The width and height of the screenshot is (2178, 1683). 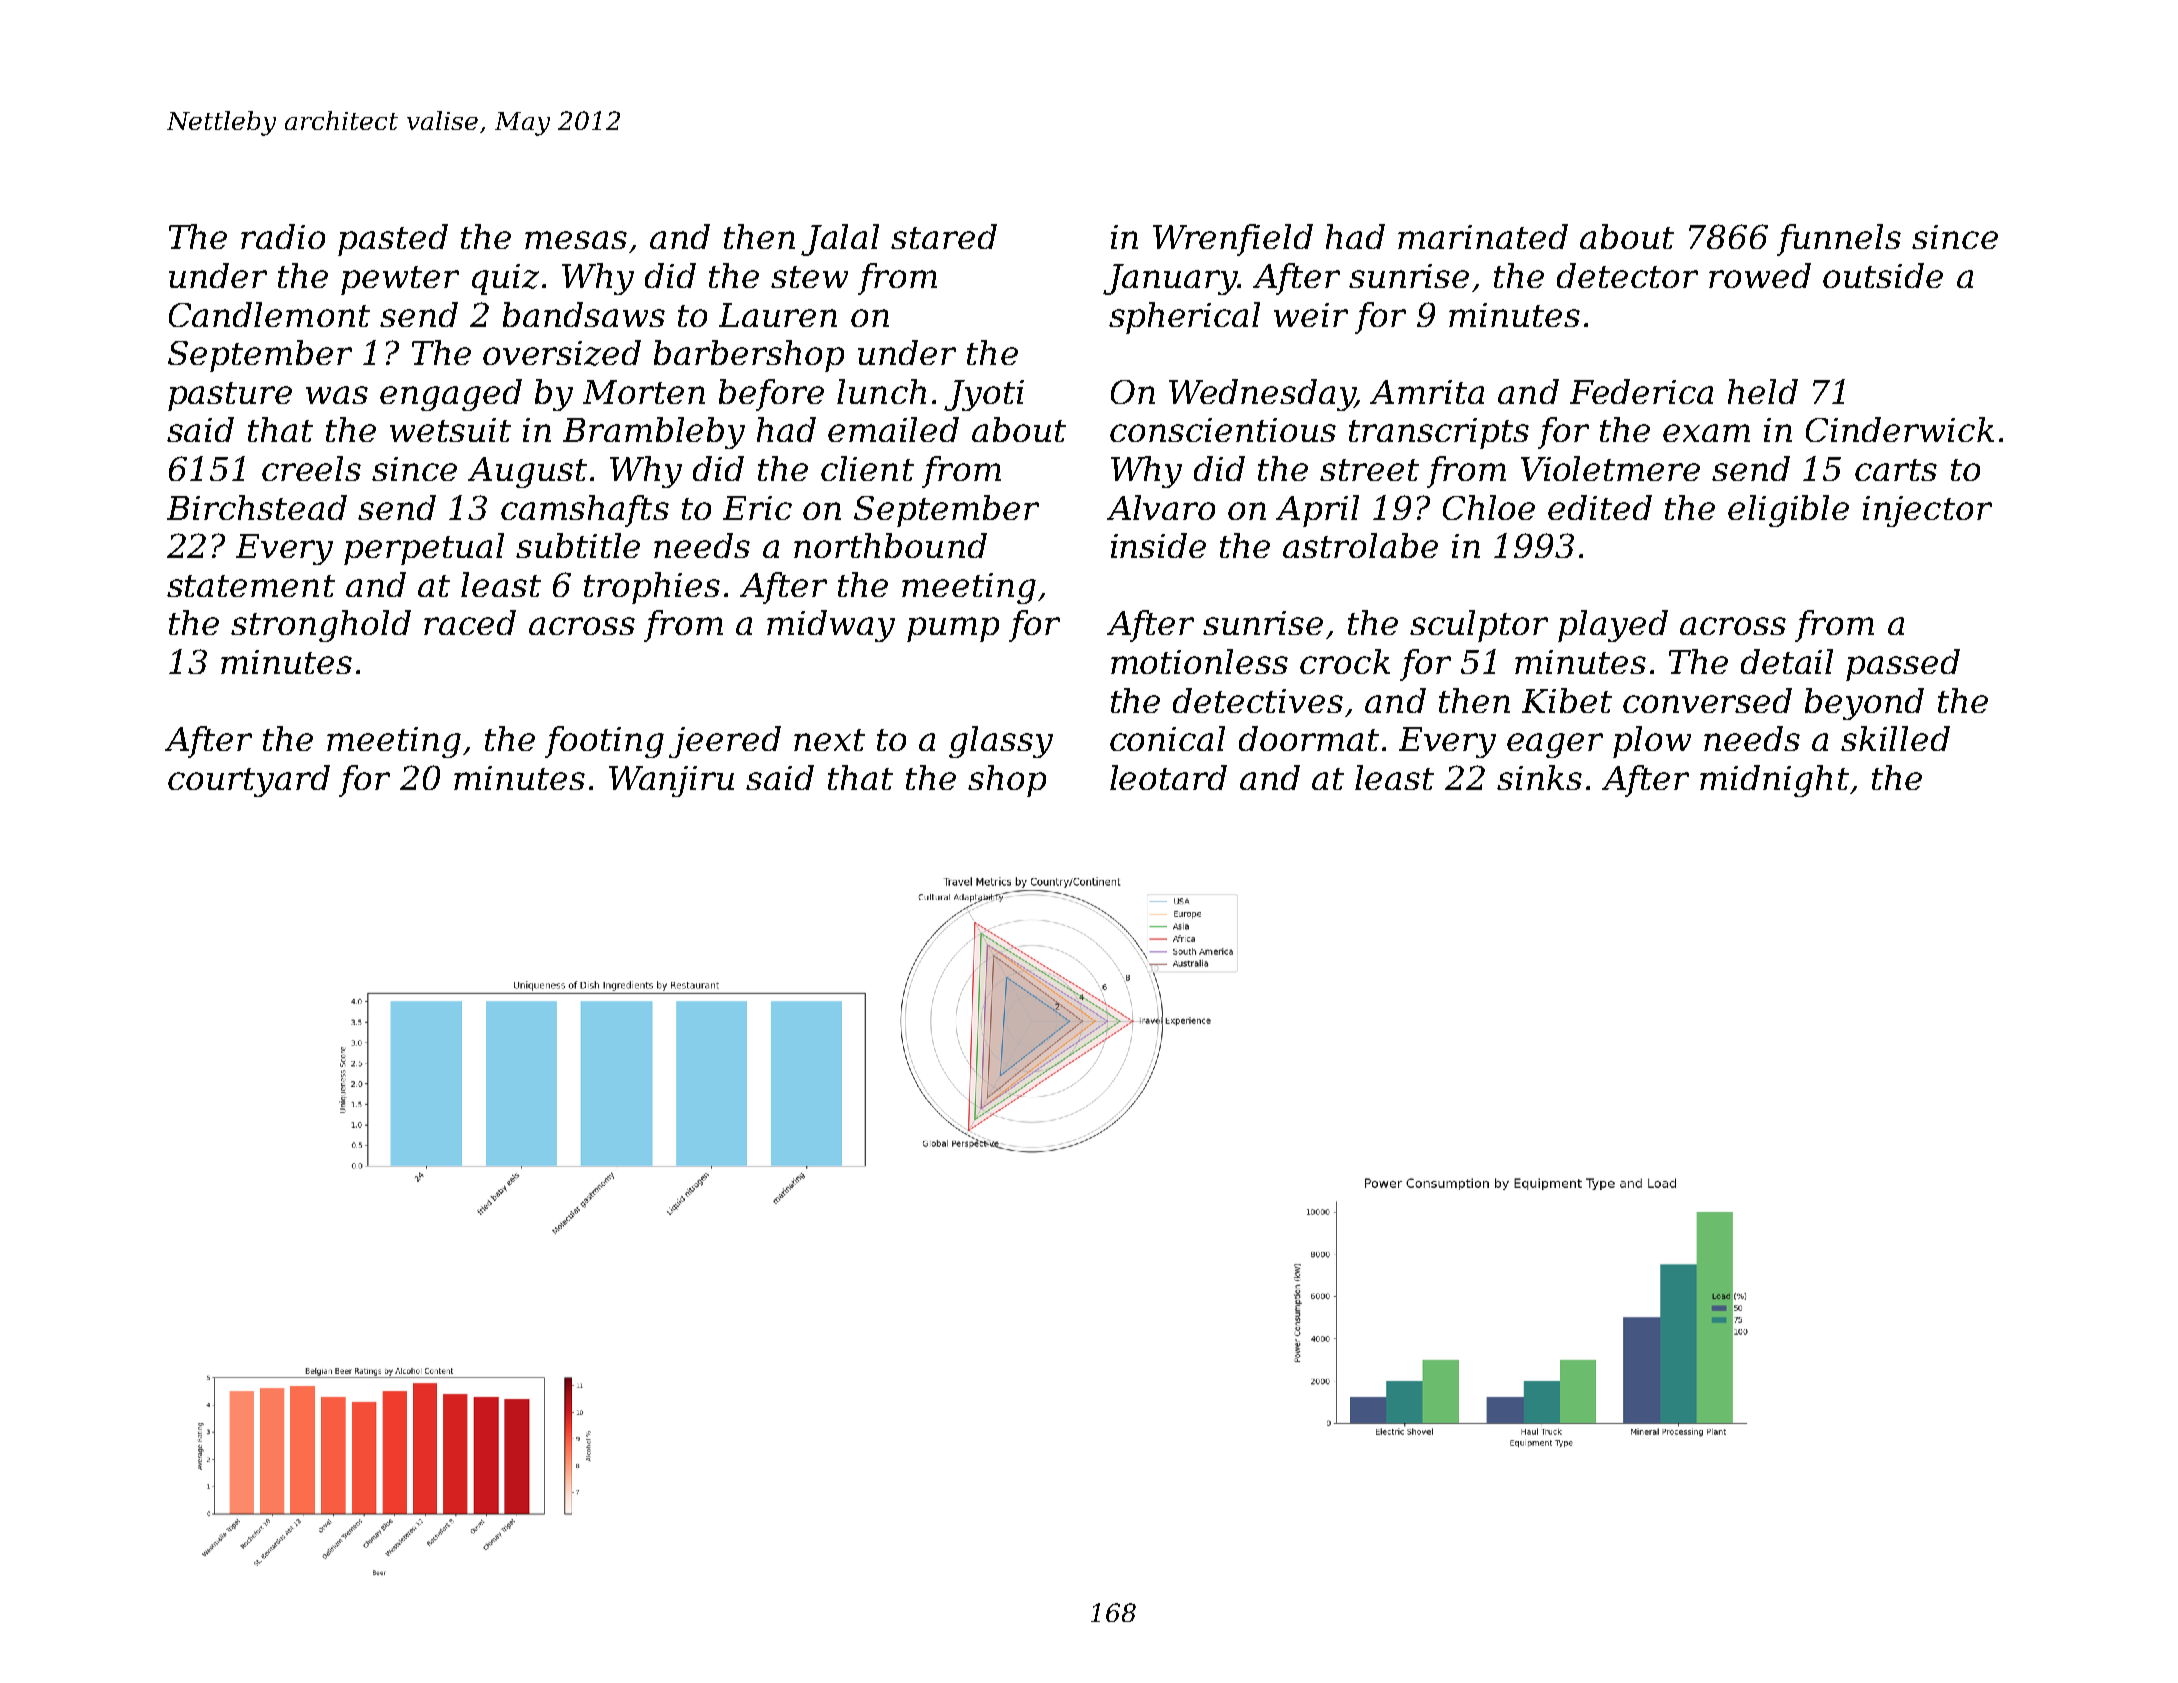 What do you see at coordinates (893, 429) in the screenshot?
I see `emailed` at bounding box center [893, 429].
